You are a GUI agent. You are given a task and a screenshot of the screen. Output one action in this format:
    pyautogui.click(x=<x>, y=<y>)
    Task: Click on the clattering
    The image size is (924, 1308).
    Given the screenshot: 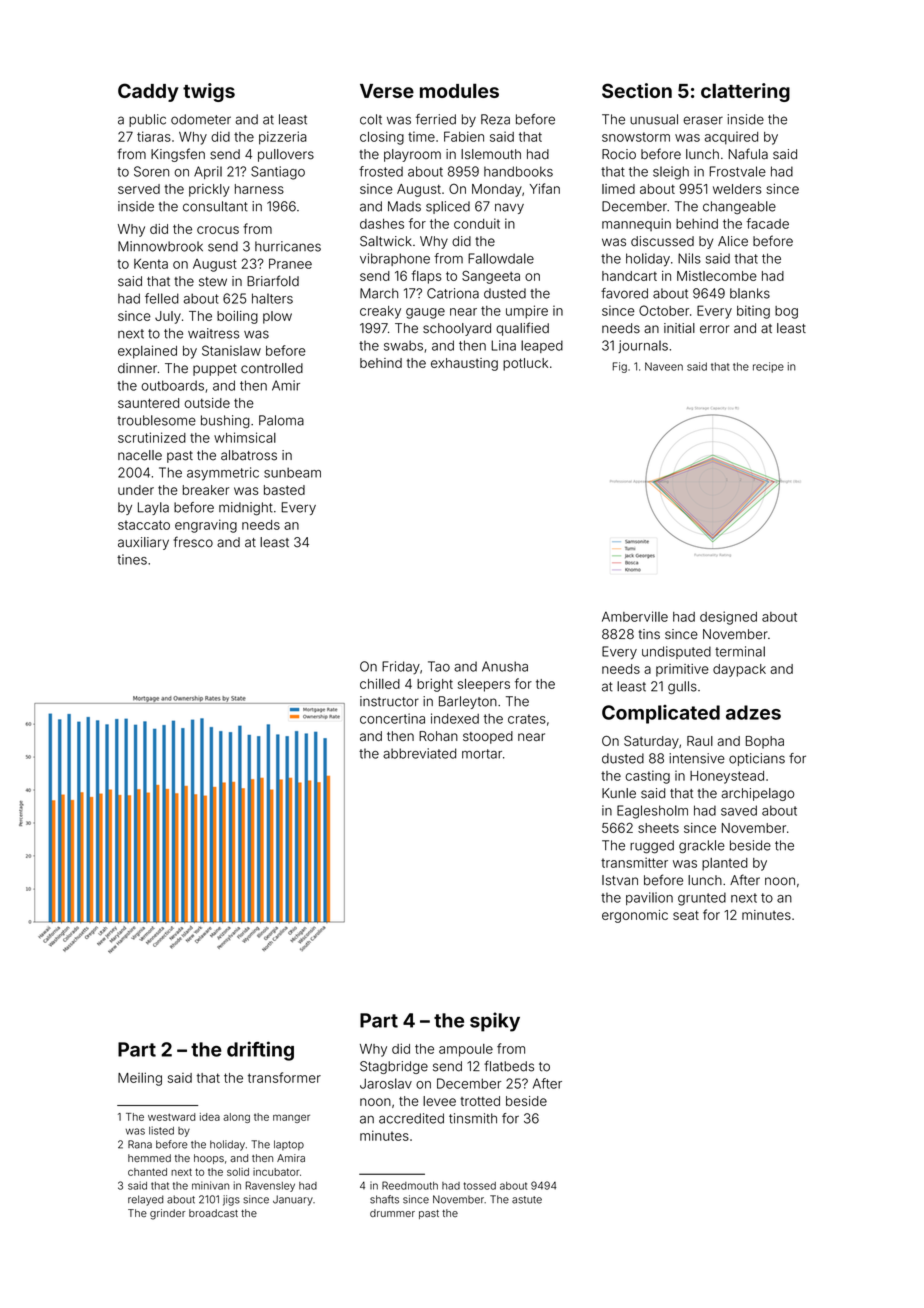 What is the action you would take?
    pyautogui.click(x=745, y=92)
